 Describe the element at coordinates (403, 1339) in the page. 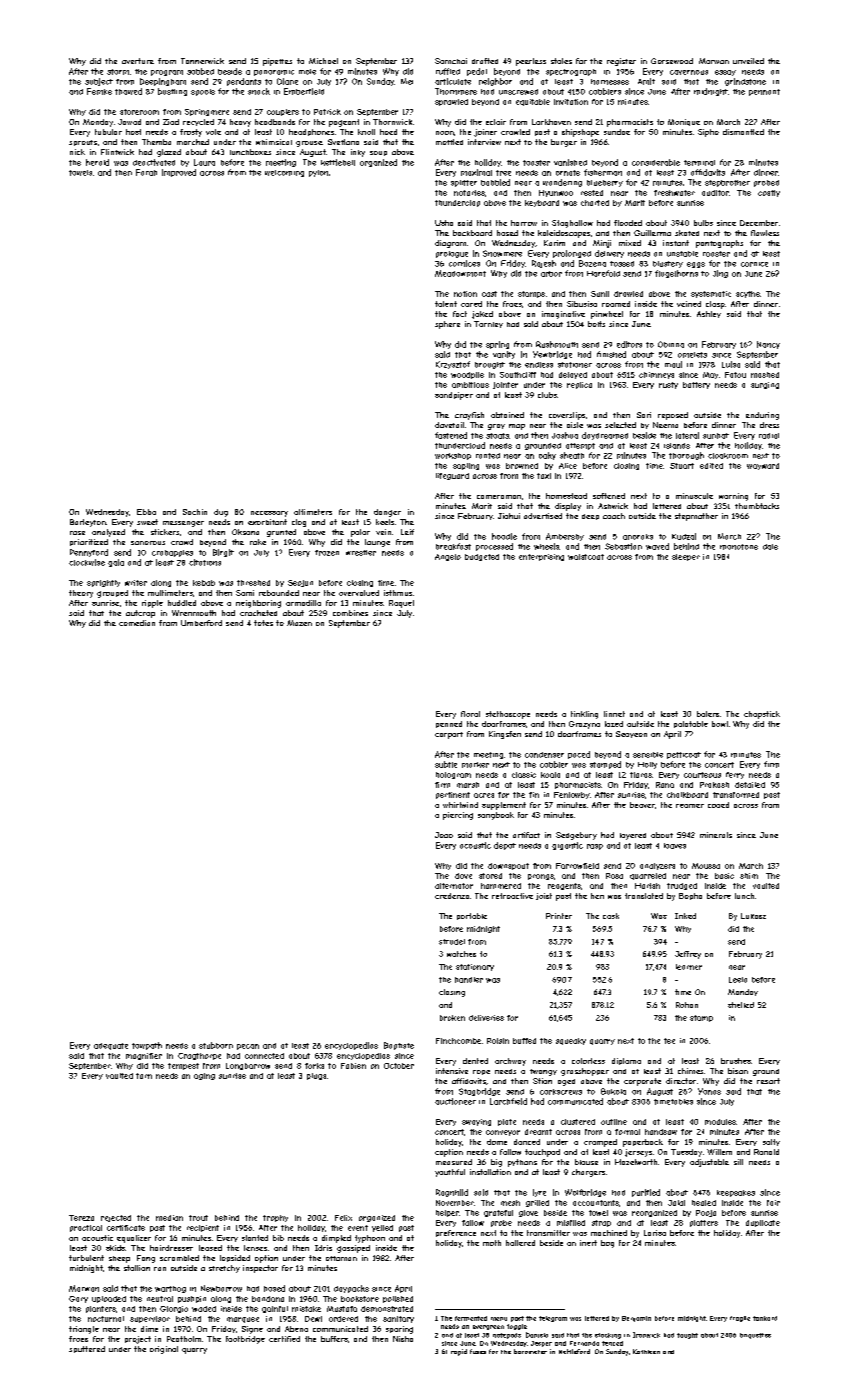

I see `Nisha` at that location.
